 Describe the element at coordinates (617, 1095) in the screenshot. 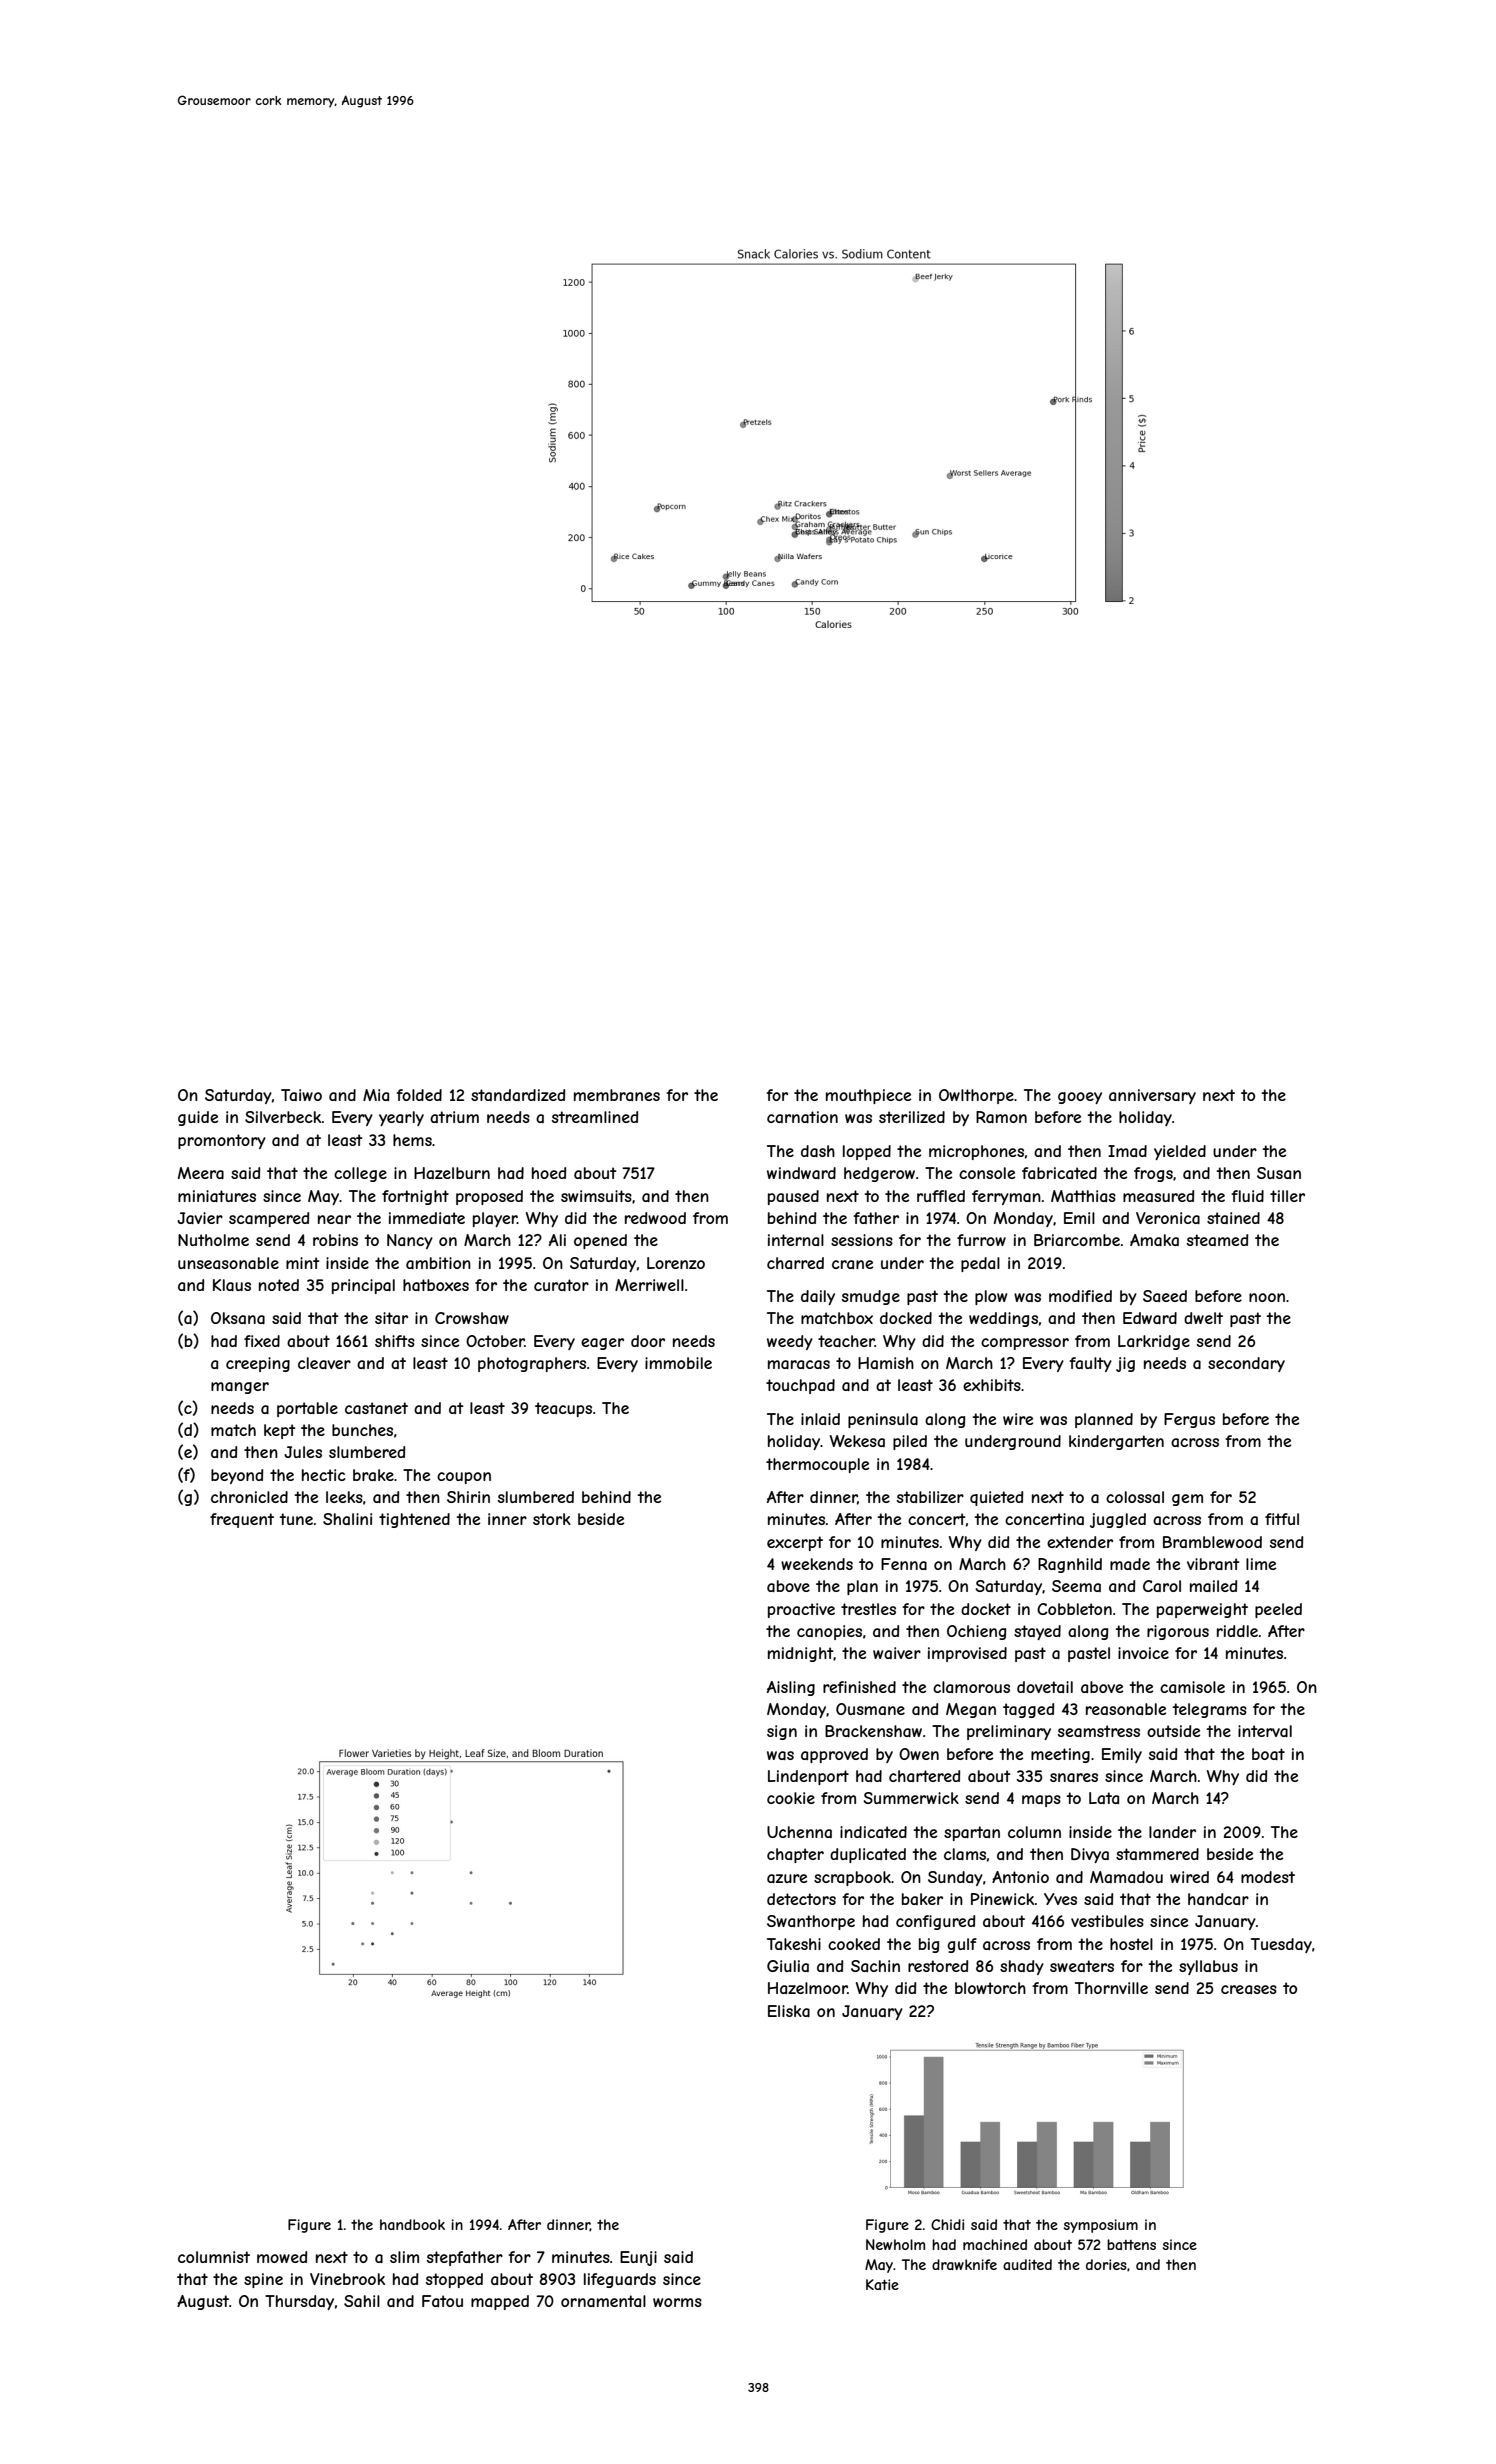

I see `membranes` at that location.
